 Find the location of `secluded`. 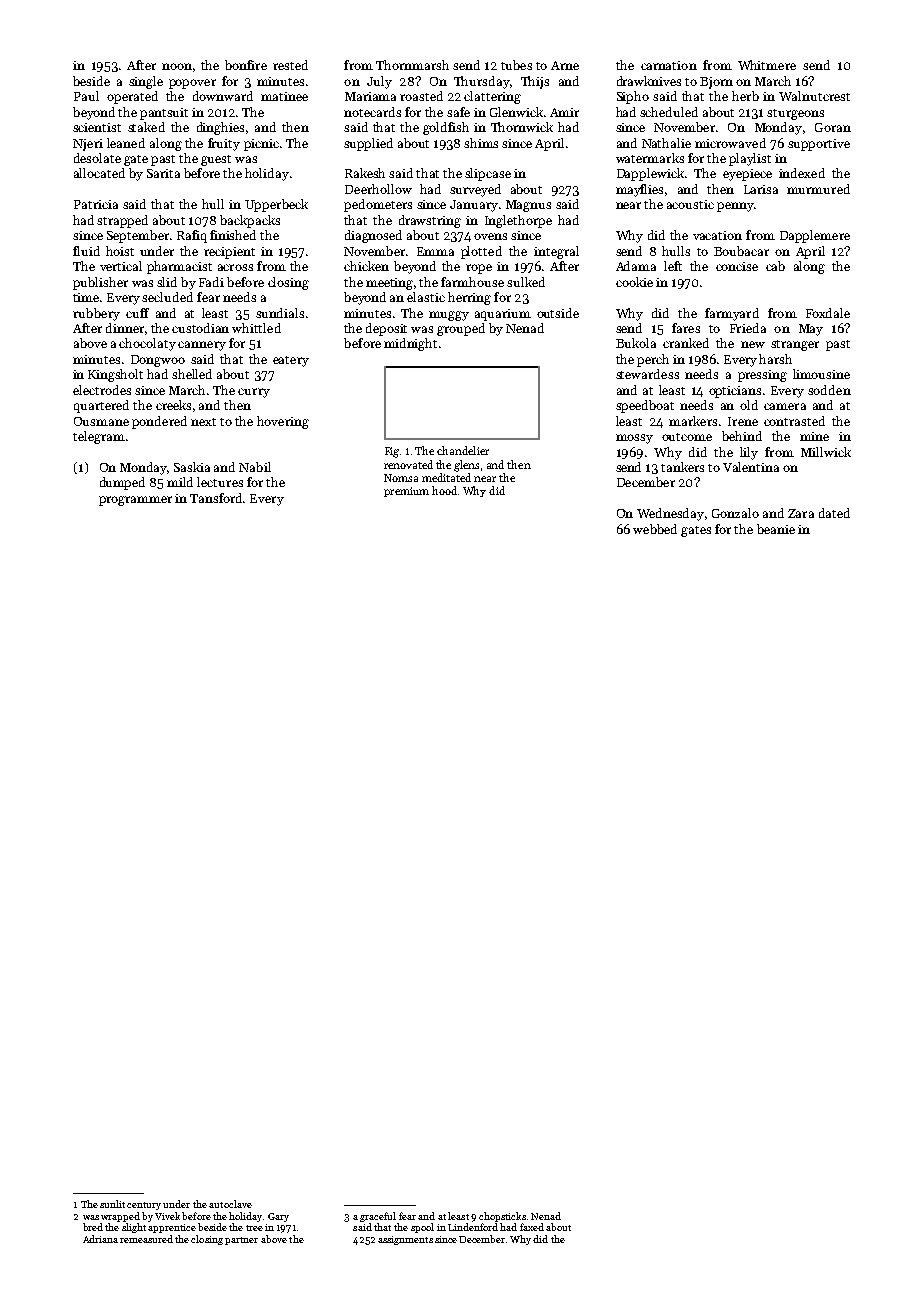

secluded is located at coordinates (167, 297).
